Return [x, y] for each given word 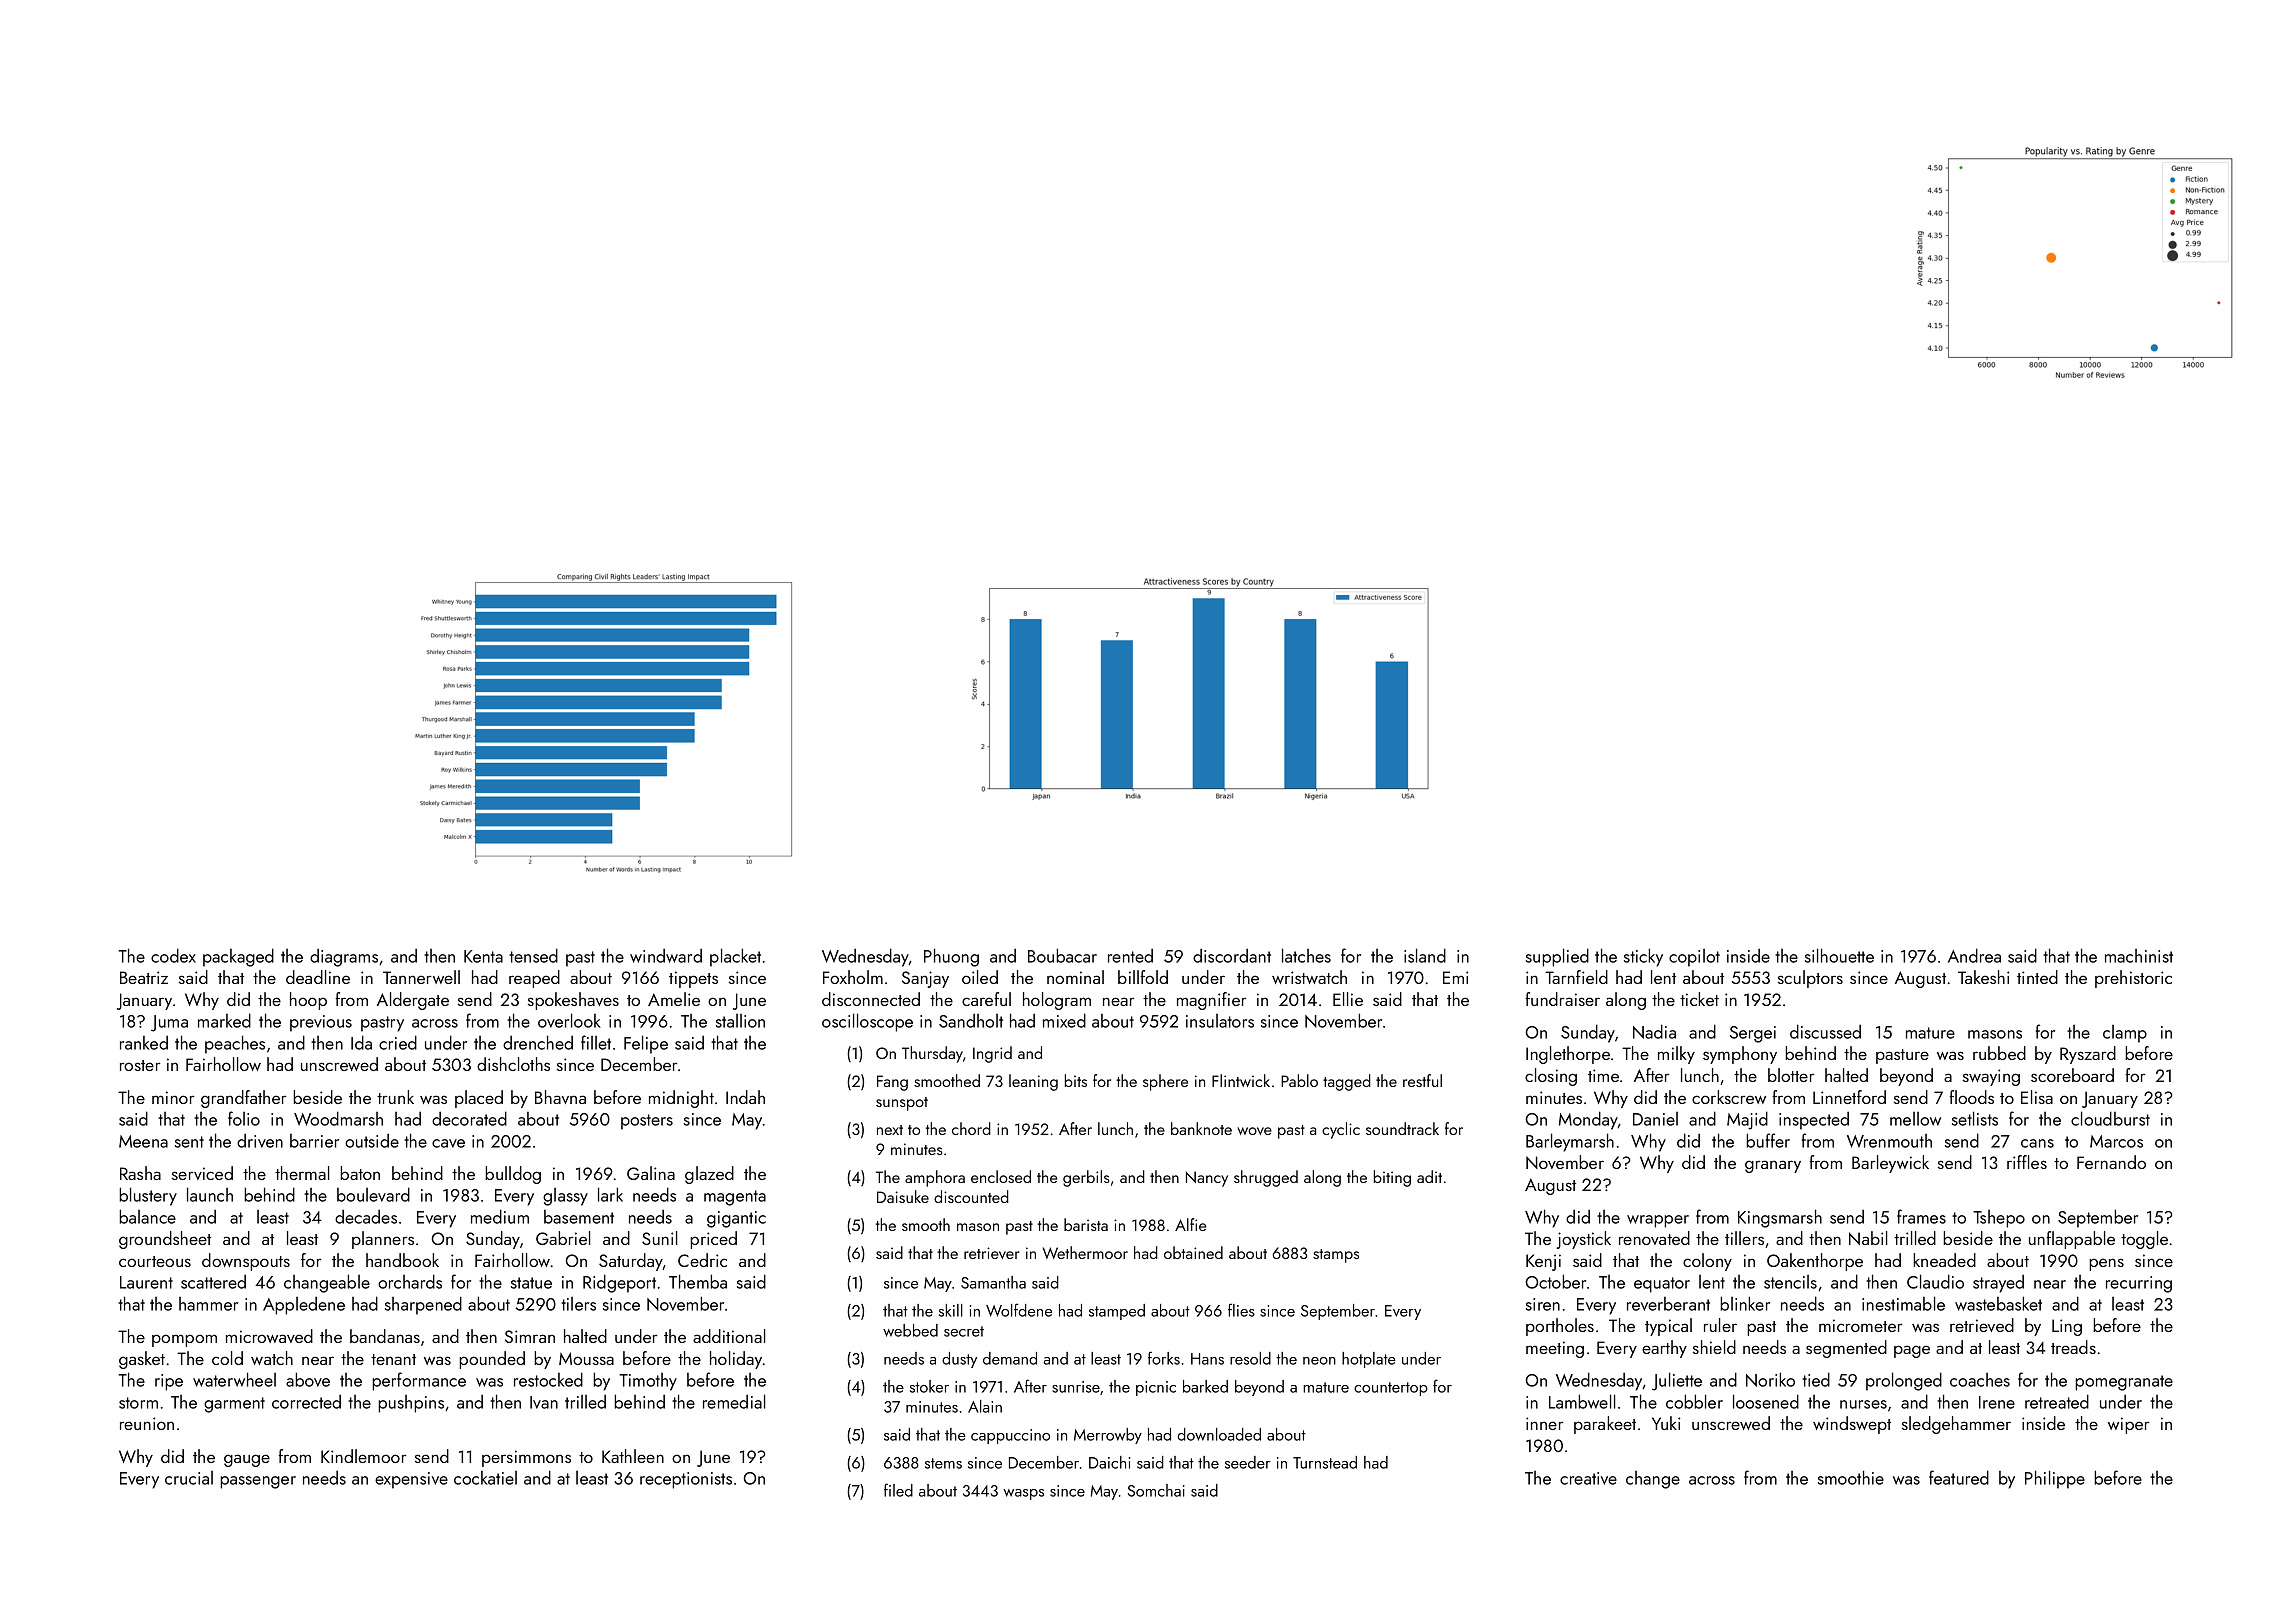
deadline [318, 977]
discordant [1232, 955]
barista [1086, 1224]
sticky [1643, 957]
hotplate [1369, 1360]
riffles [2027, 1162]
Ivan [544, 1402]
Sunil [659, 1238]
